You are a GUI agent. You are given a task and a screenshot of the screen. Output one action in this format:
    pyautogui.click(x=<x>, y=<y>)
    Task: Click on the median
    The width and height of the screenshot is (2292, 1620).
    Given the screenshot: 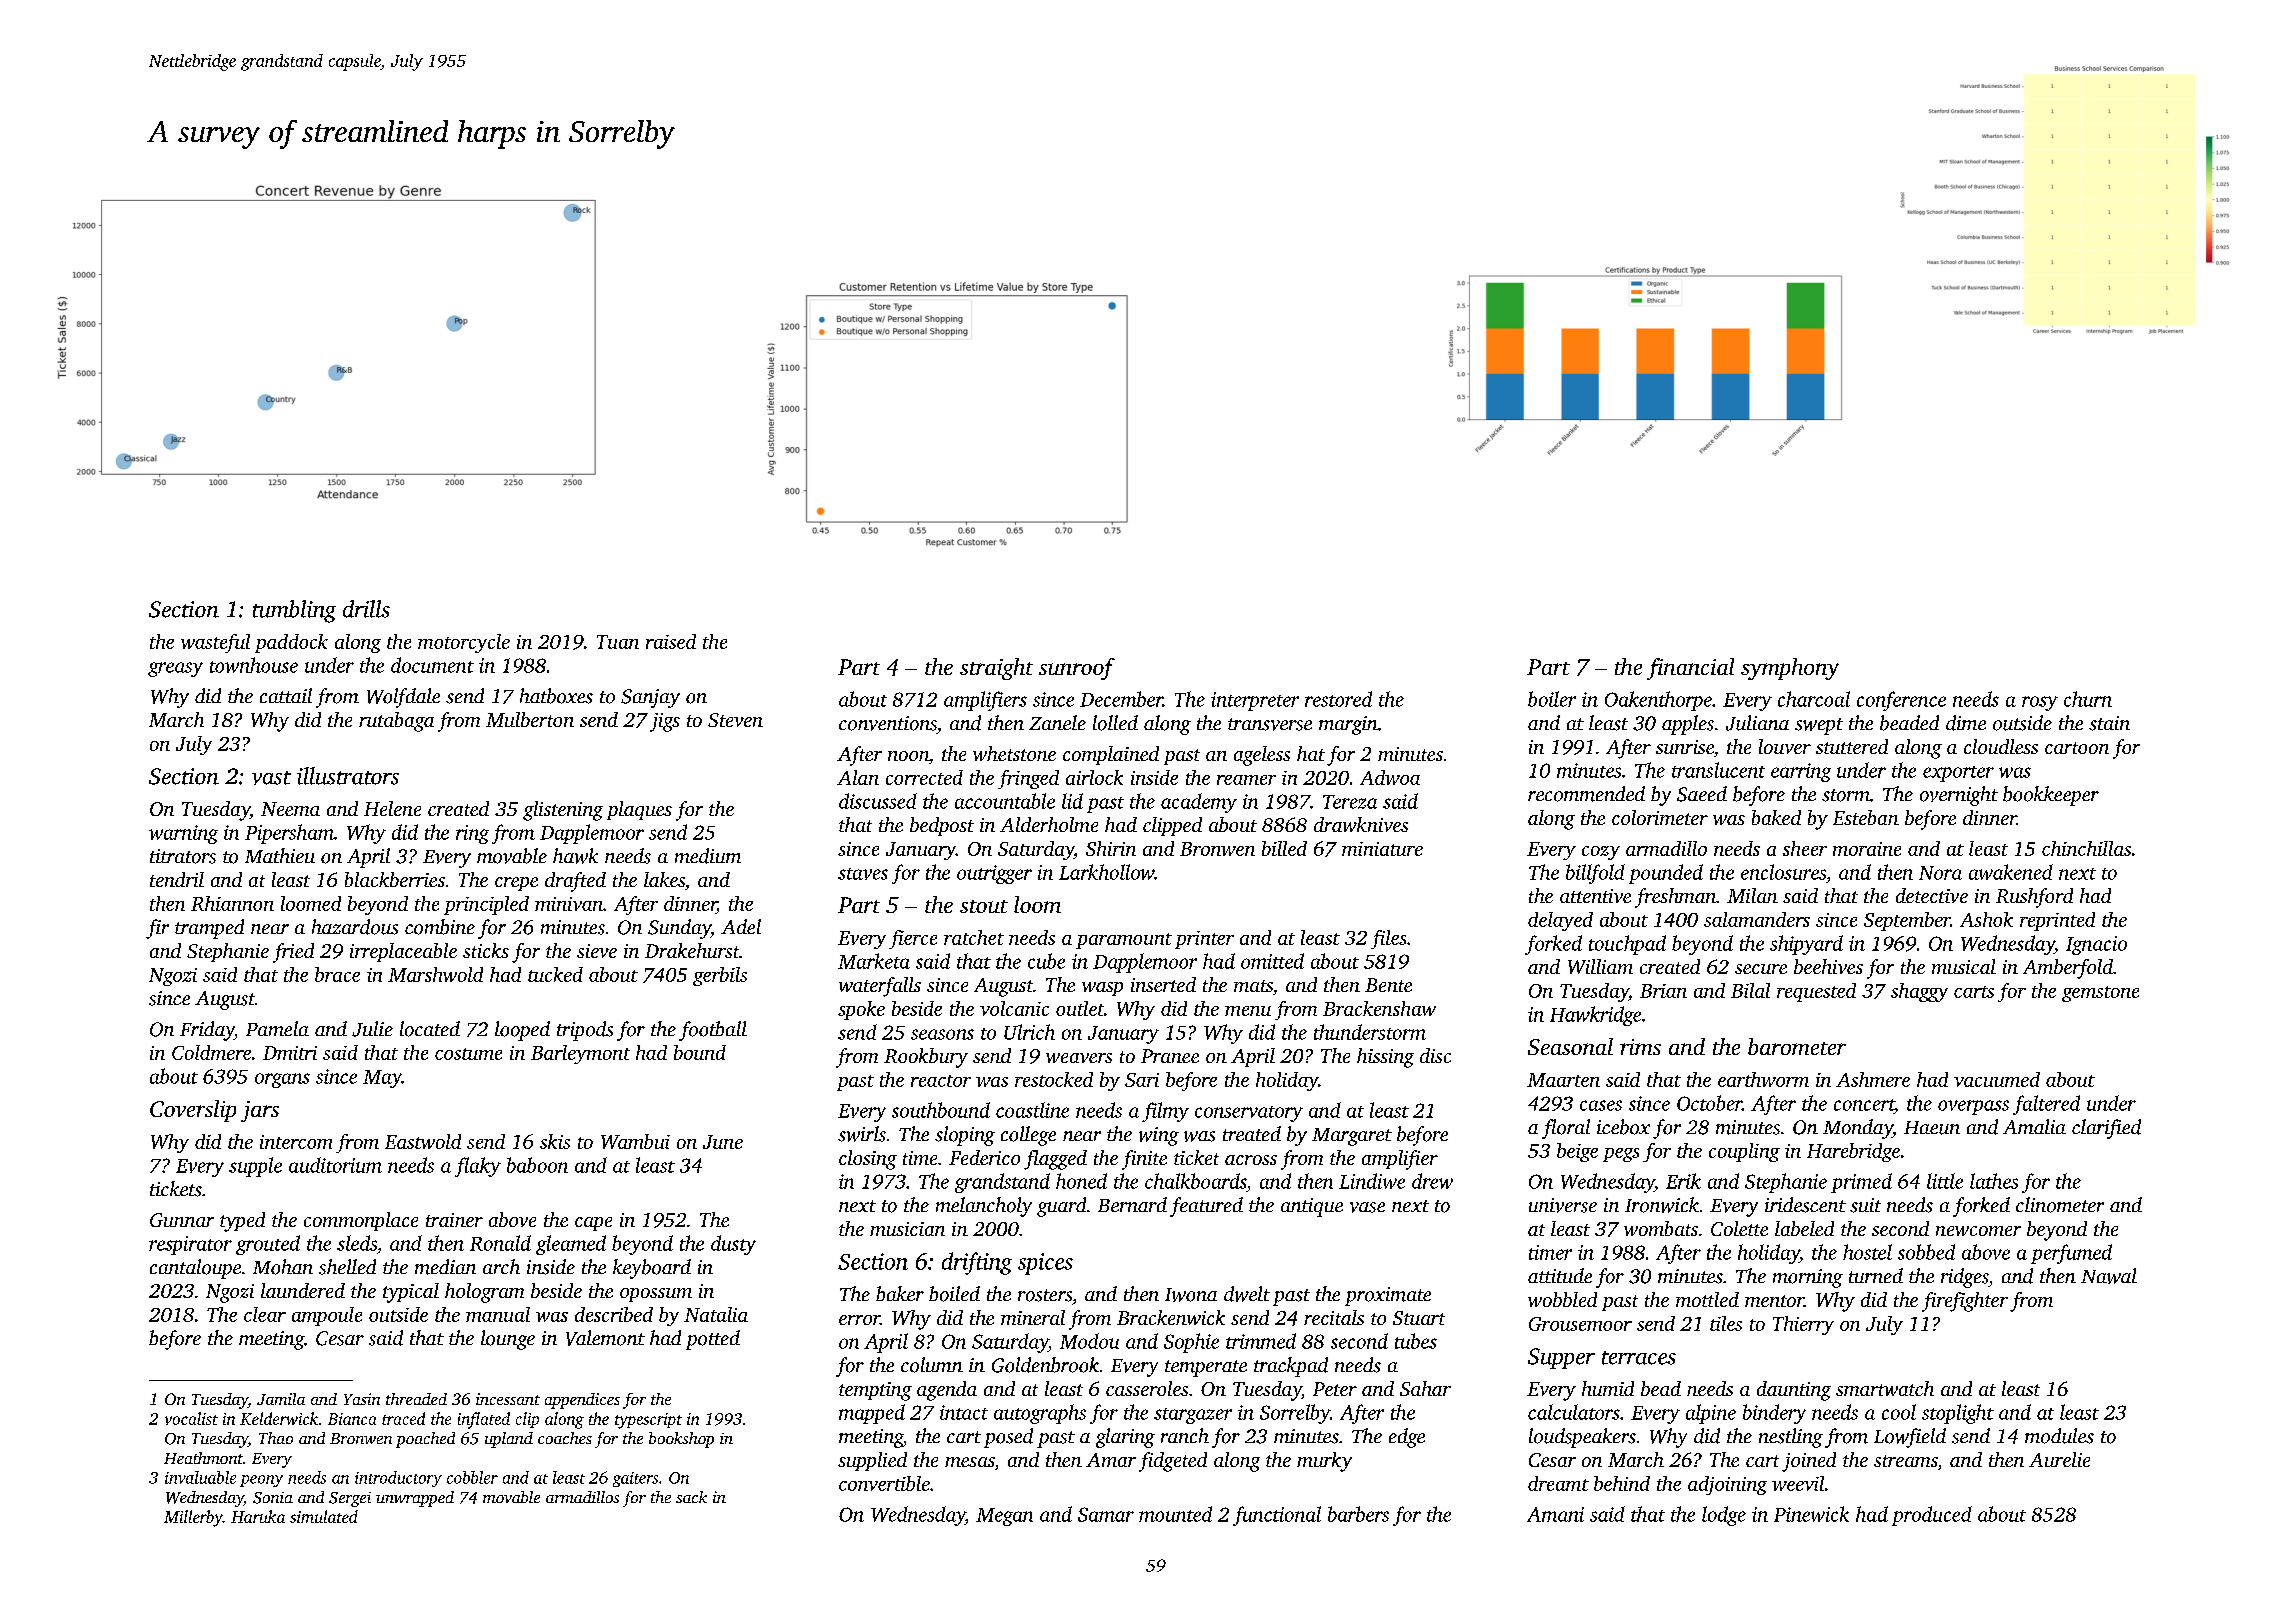 What is the action you would take?
    pyautogui.click(x=445, y=1267)
